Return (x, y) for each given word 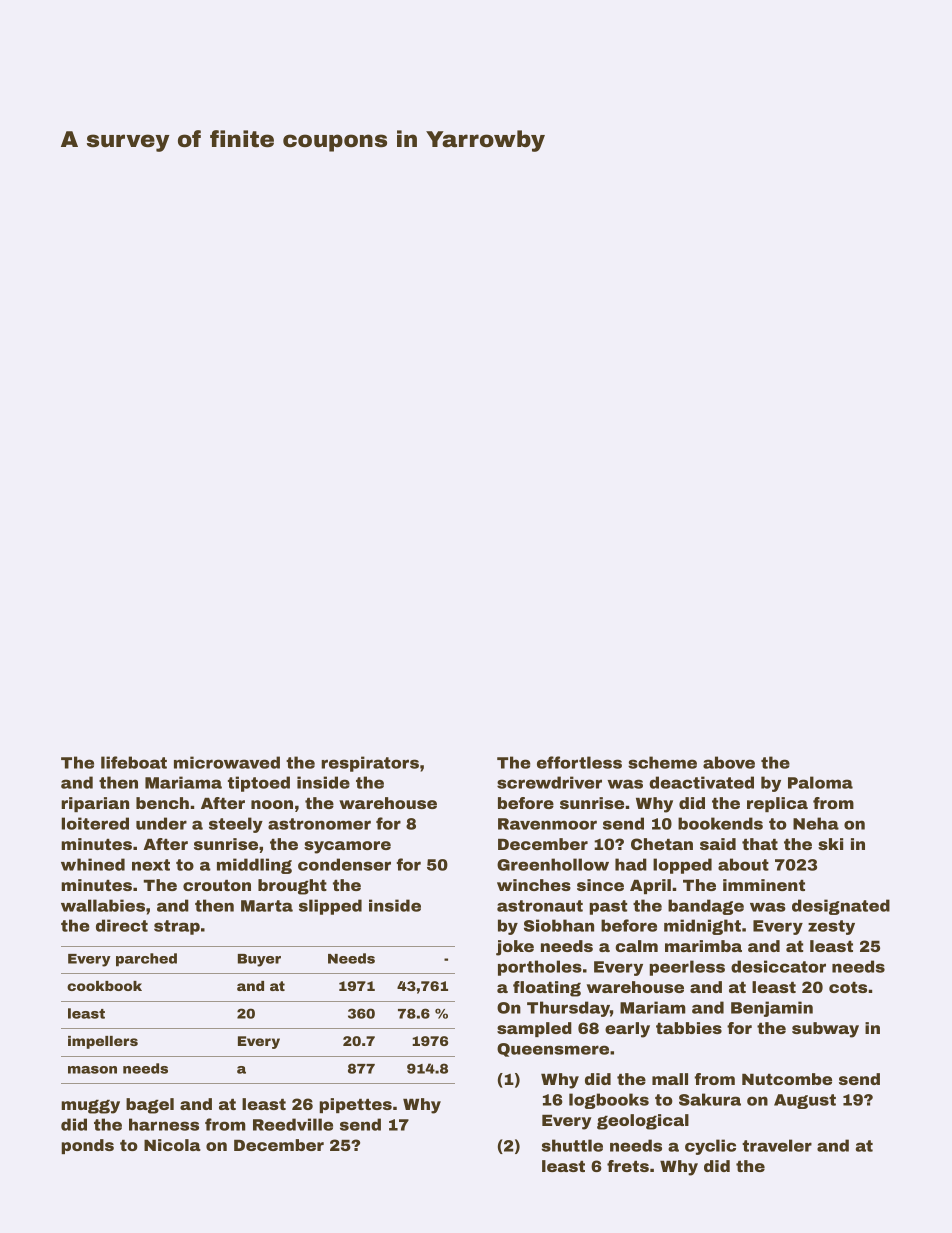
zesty (831, 927)
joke (515, 948)
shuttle (572, 1145)
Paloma (820, 782)
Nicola (172, 1145)
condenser (344, 864)
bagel (150, 1106)
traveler (777, 1145)
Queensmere (553, 1050)
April (650, 886)
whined (93, 864)
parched (146, 960)
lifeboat (134, 762)
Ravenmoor (547, 824)
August (805, 1101)
